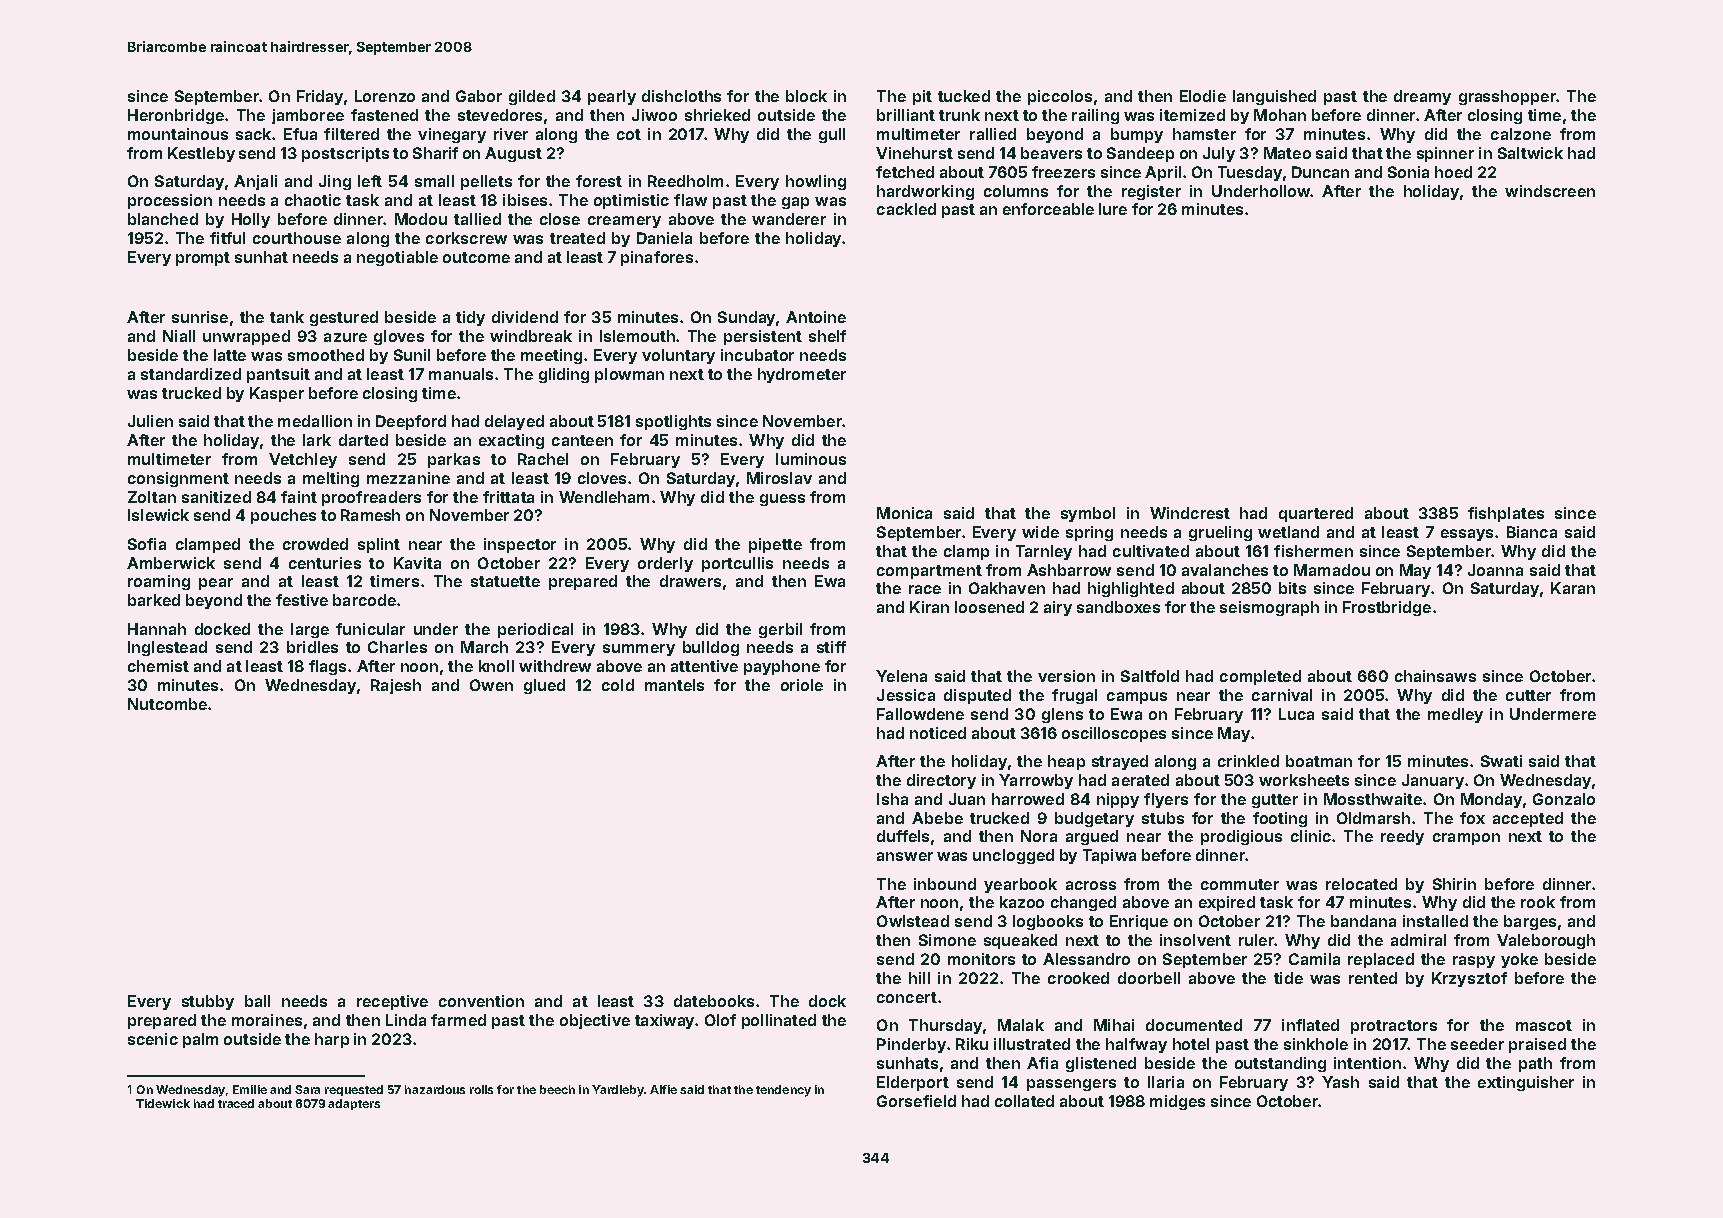 This screenshot has height=1218, width=1723. What do you see at coordinates (811, 459) in the screenshot?
I see `luminous` at bounding box center [811, 459].
